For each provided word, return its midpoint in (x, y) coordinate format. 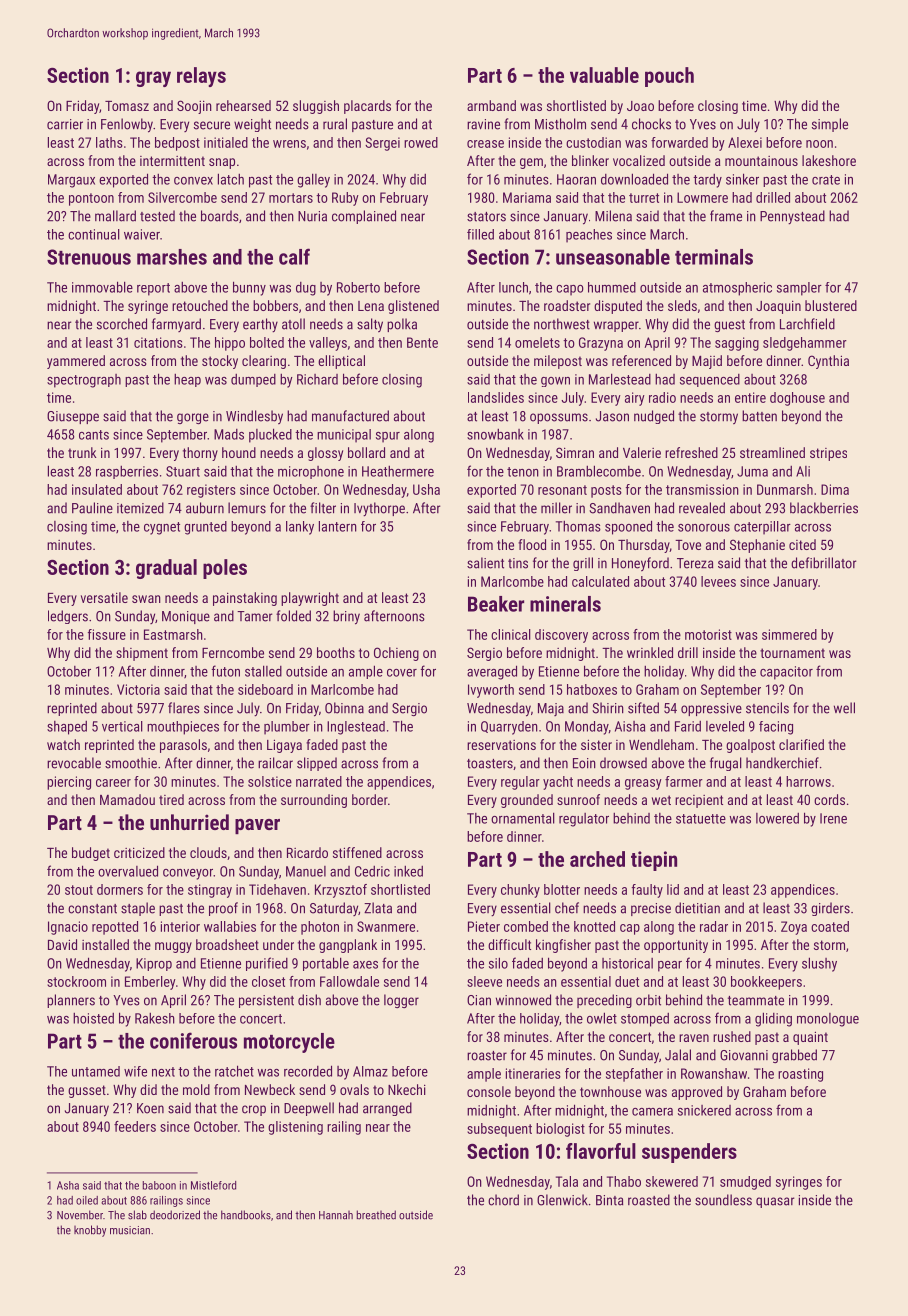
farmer (684, 781)
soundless (723, 1200)
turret (644, 198)
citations (158, 342)
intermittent (172, 161)
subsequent (499, 1130)
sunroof (578, 799)
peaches (589, 236)
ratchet (234, 1071)
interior (180, 926)
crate (826, 180)
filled (480, 234)
